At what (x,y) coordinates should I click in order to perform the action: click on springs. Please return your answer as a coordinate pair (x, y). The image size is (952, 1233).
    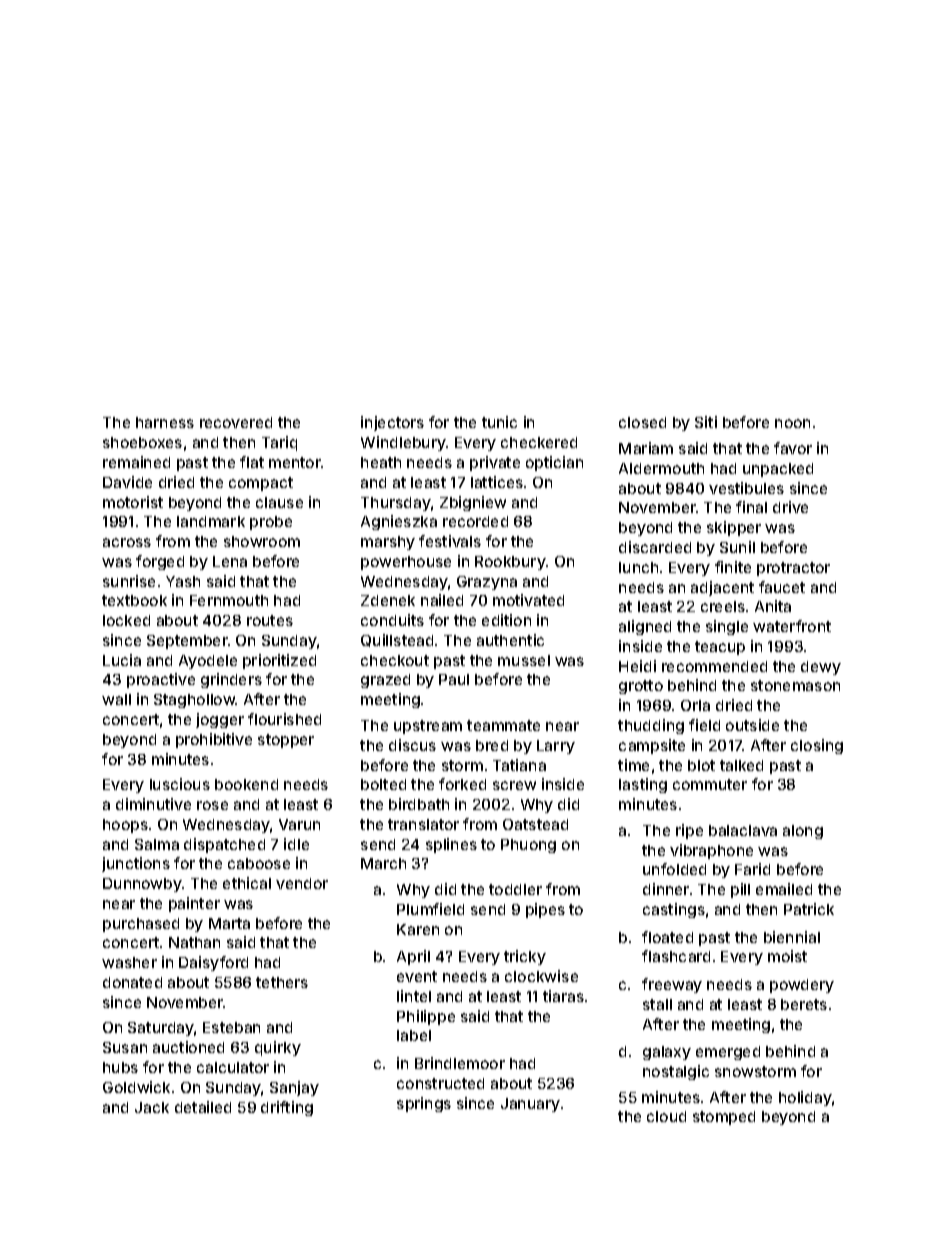
    Looking at the image, I should click on (424, 1104).
